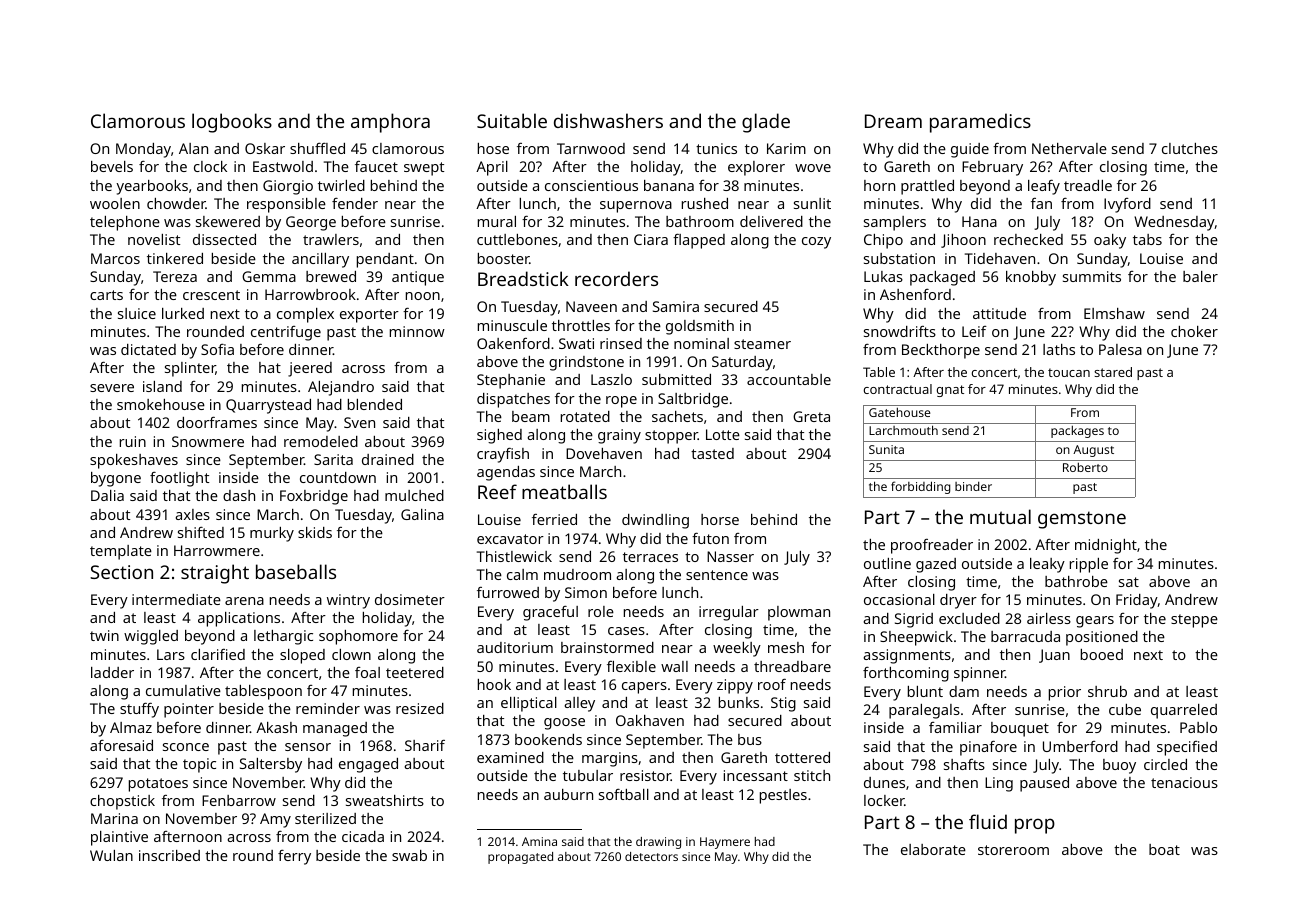 The image size is (1308, 924). What do you see at coordinates (1110, 241) in the screenshot?
I see `oaky` at bounding box center [1110, 241].
